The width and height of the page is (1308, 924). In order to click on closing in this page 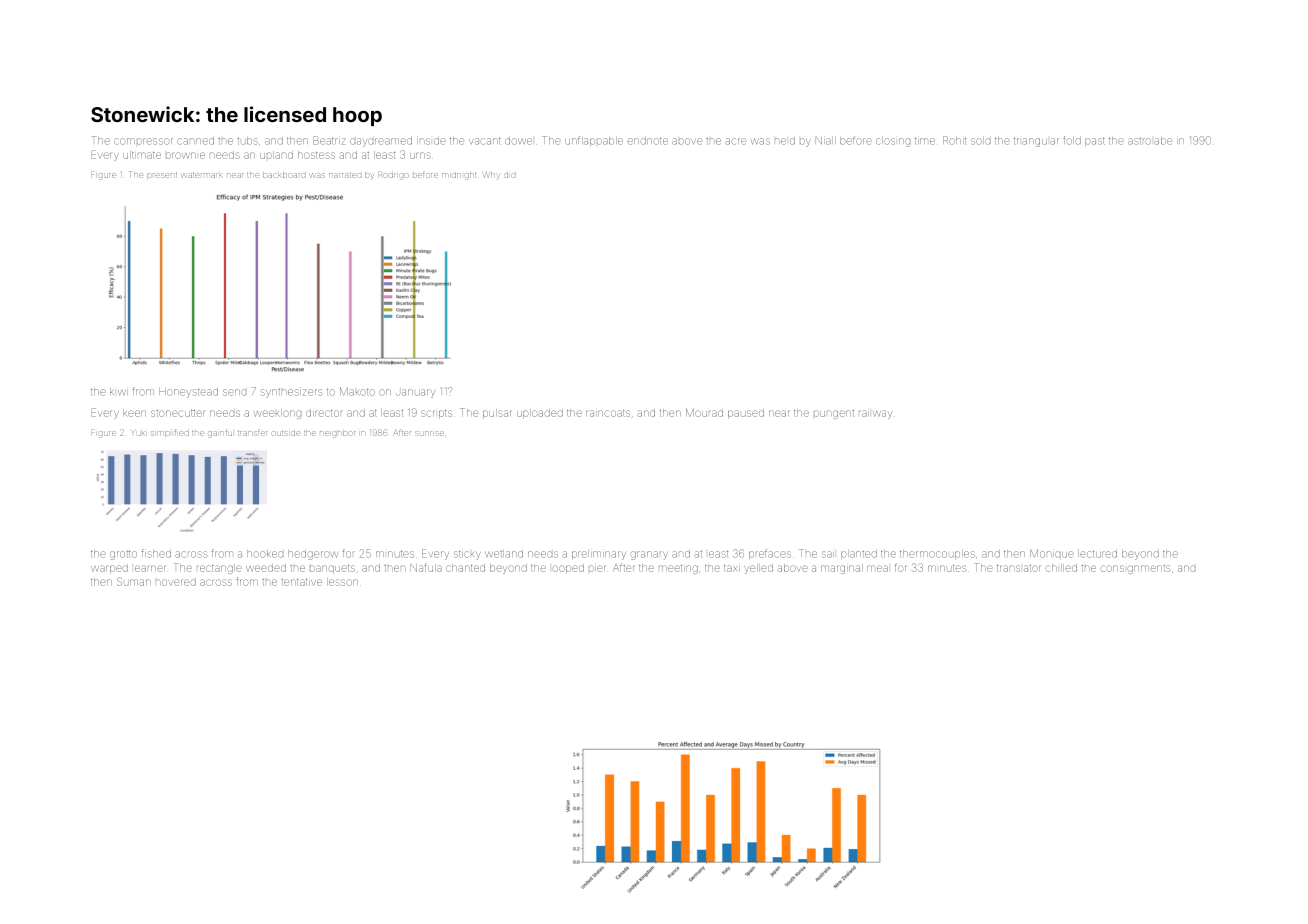, I will do `click(893, 142)`.
